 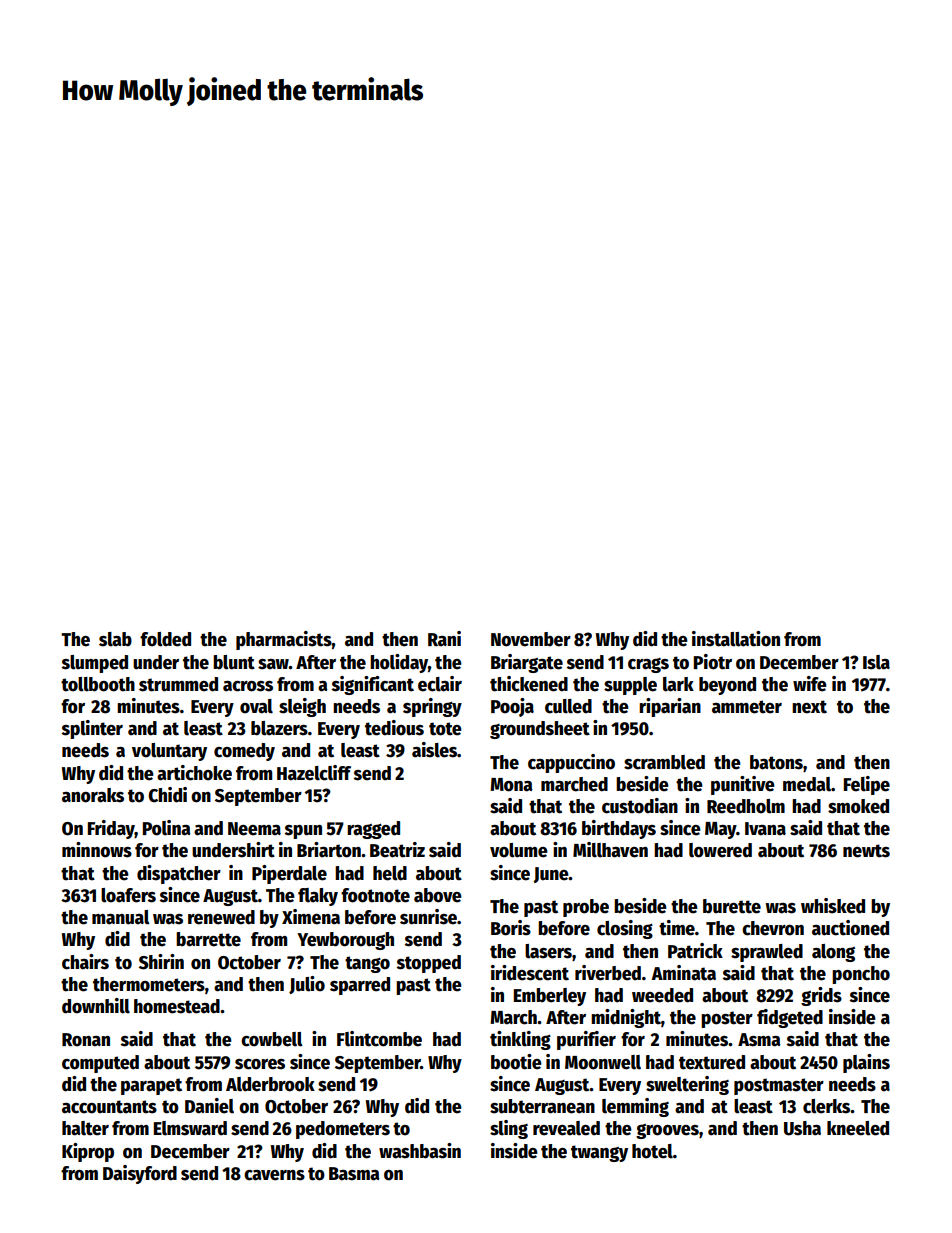 What do you see at coordinates (809, 707) in the screenshot?
I see `next` at bounding box center [809, 707].
